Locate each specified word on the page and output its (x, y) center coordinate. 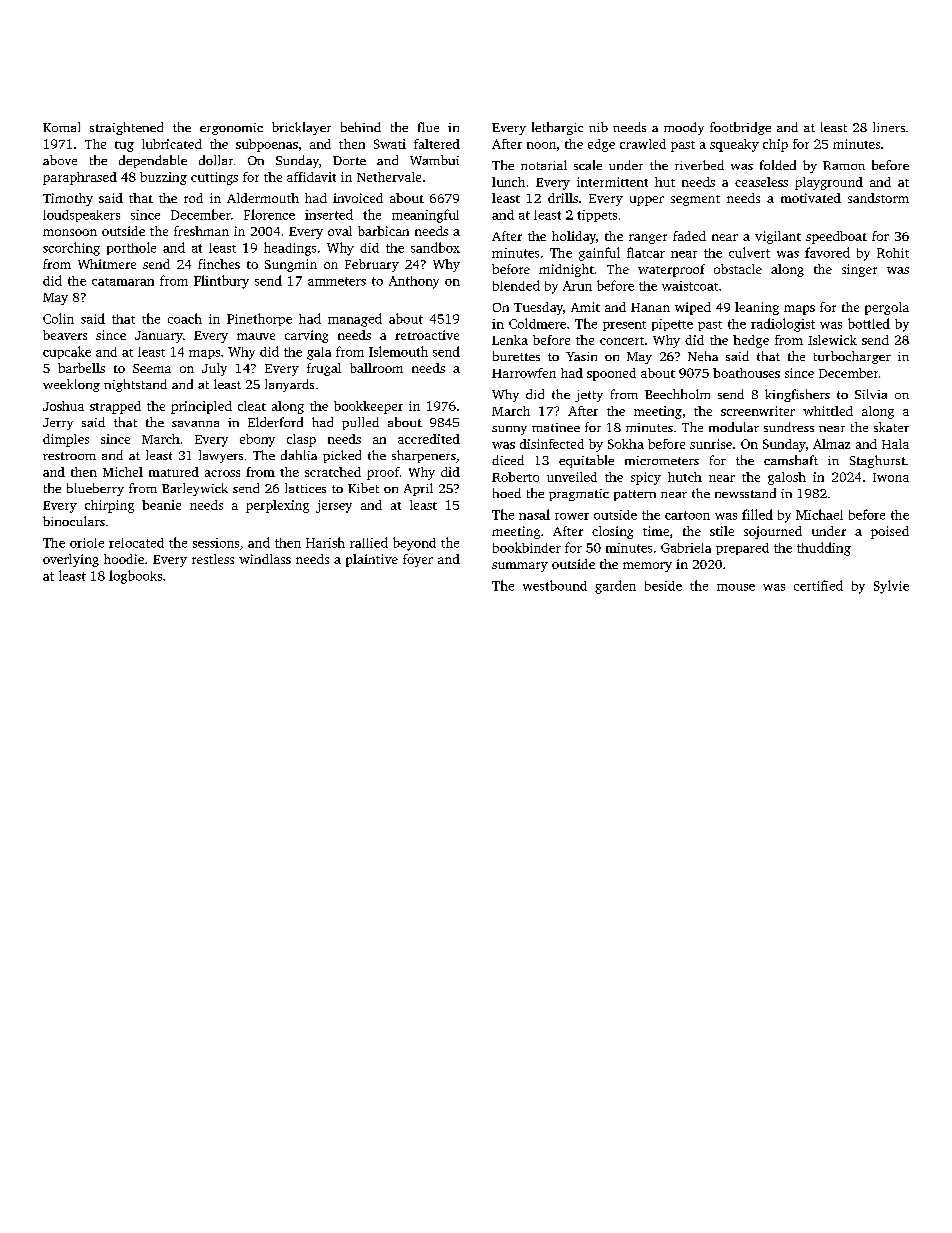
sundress (789, 427)
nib (598, 127)
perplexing (277, 506)
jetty (589, 396)
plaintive (372, 560)
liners (889, 127)
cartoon (687, 515)
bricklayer (301, 128)
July (214, 369)
